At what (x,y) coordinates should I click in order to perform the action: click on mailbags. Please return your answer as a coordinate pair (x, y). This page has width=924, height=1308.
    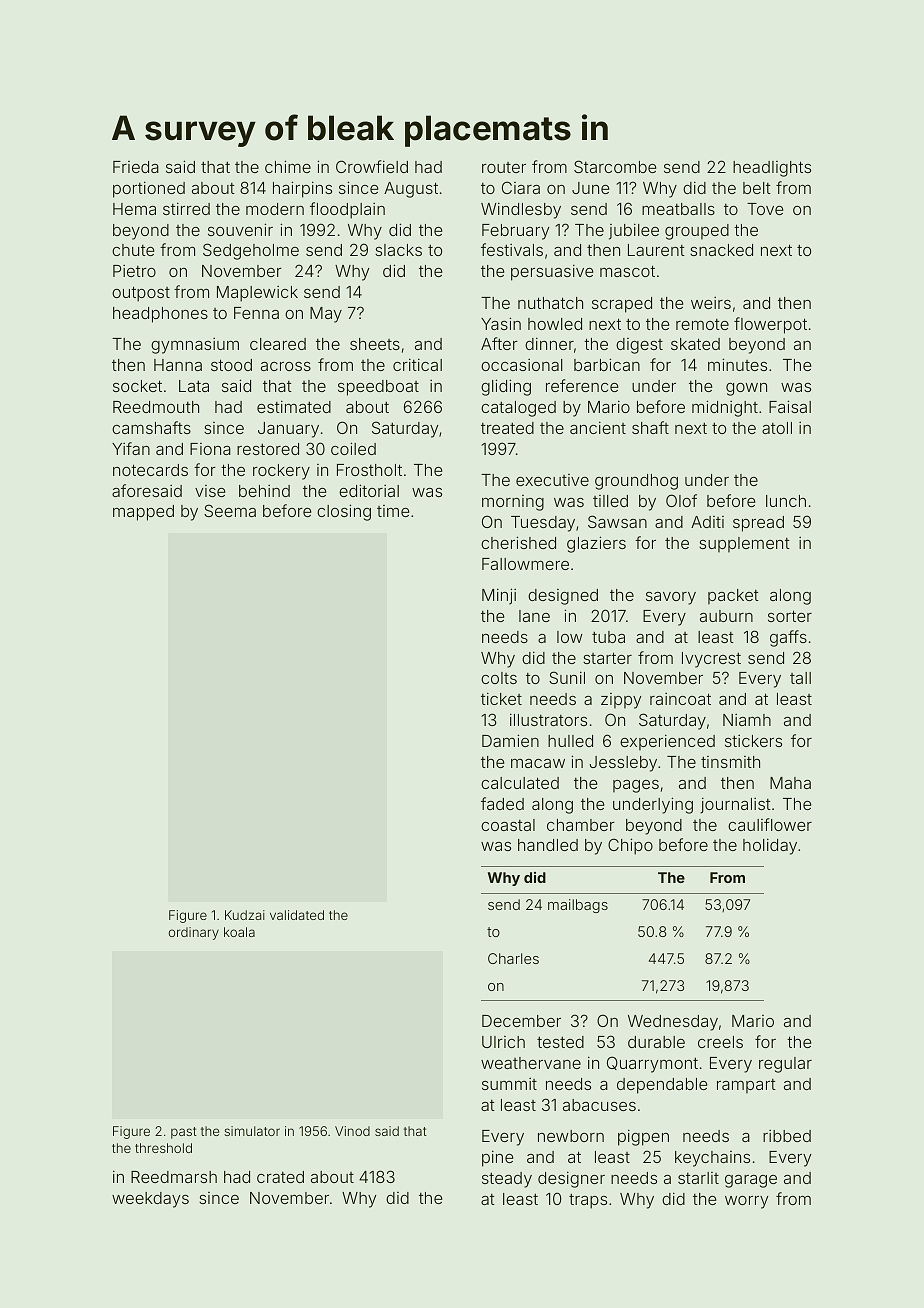
    Looking at the image, I should click on (578, 906).
